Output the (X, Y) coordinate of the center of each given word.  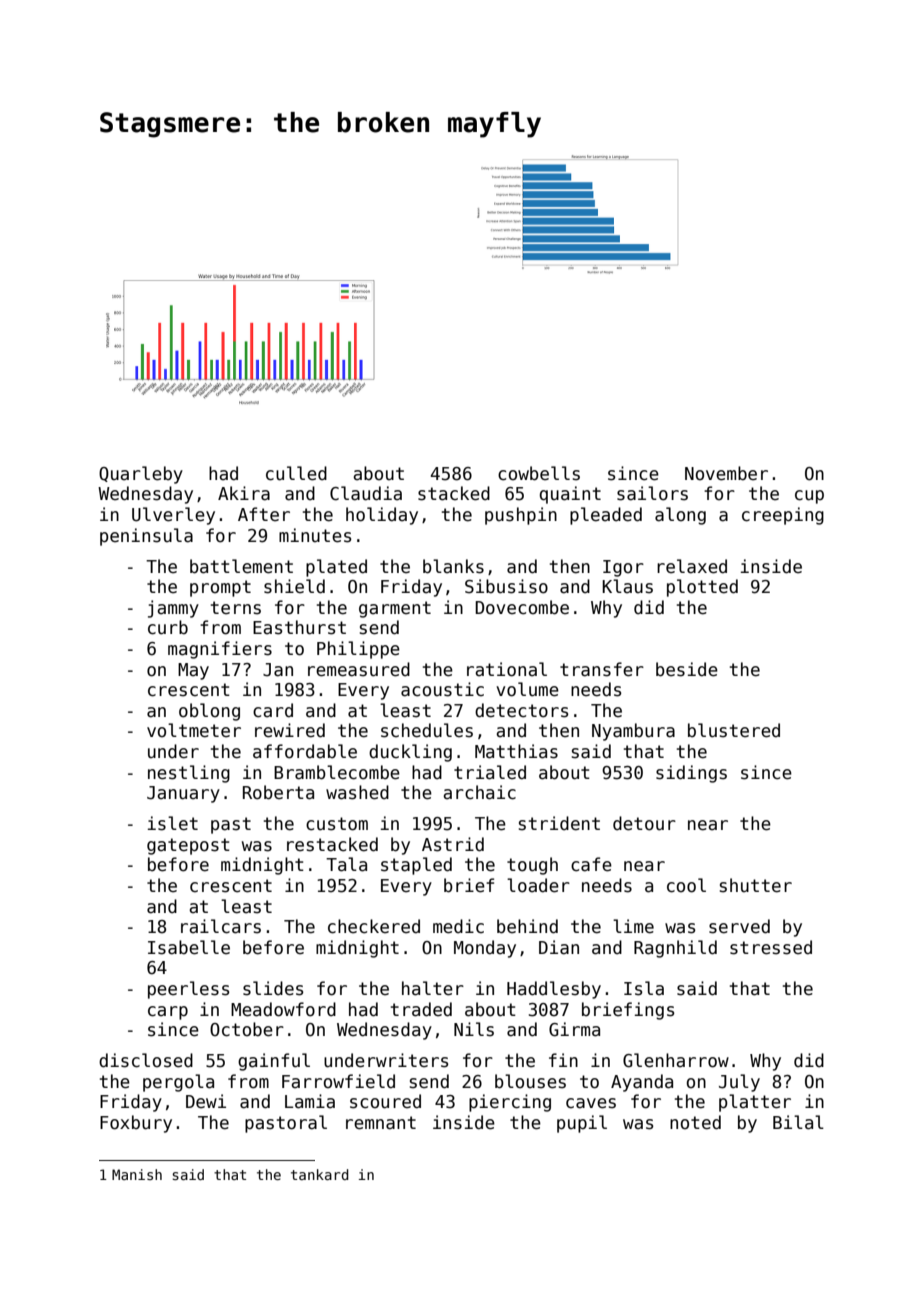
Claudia (366, 493)
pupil (582, 1124)
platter (755, 1103)
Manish (137, 1174)
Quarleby (141, 475)
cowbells (539, 473)
